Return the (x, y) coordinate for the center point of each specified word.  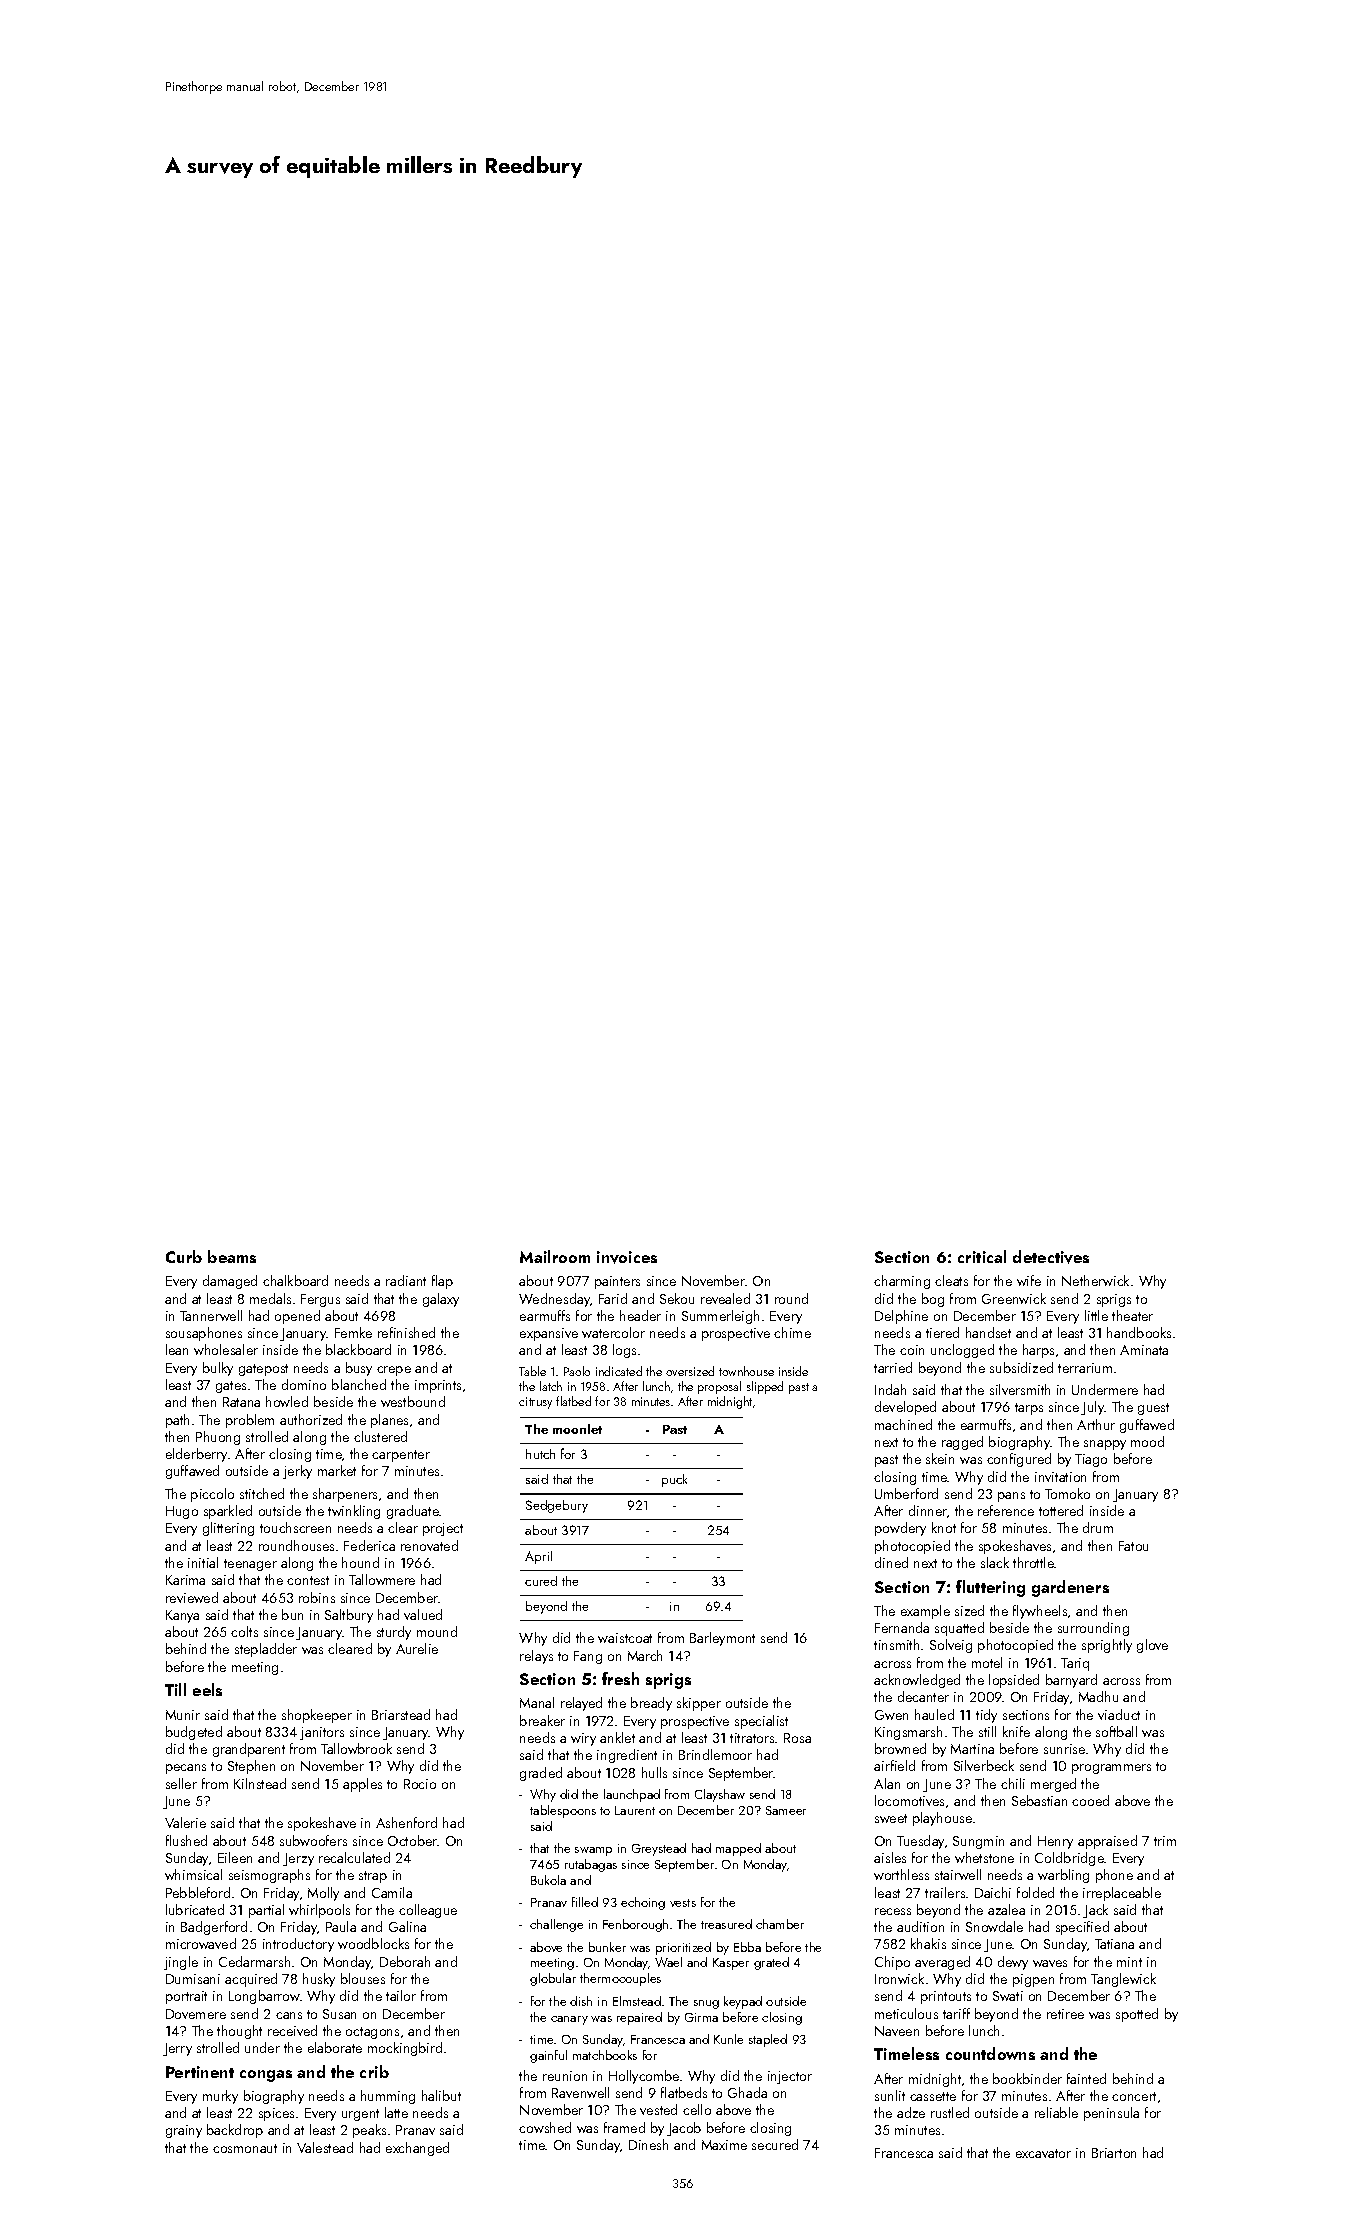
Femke (353, 1332)
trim (1165, 1841)
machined (903, 1424)
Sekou (677, 1298)
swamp (593, 1851)
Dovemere (196, 2014)
